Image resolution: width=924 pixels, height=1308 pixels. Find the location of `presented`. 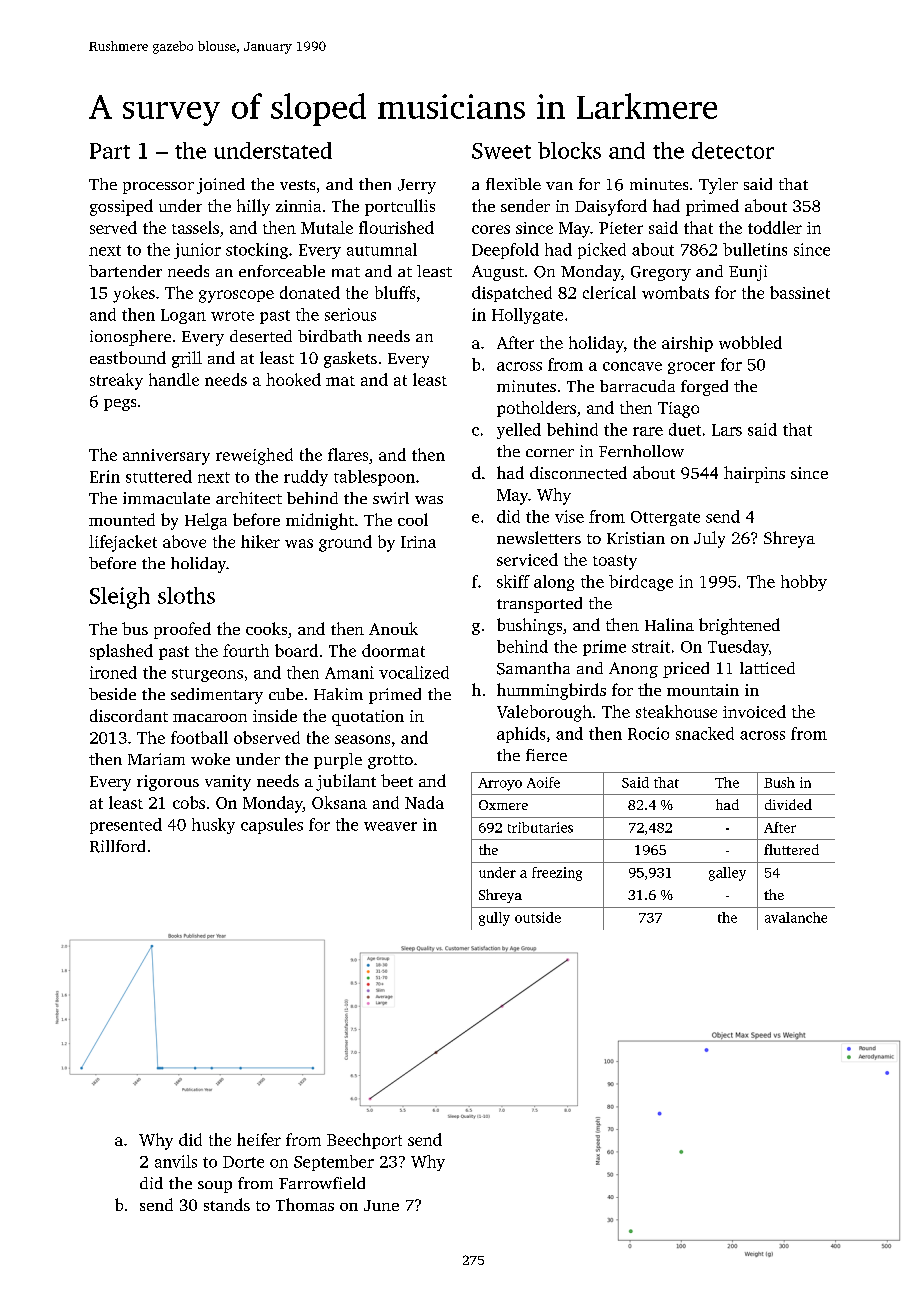

presented is located at coordinates (126, 826).
